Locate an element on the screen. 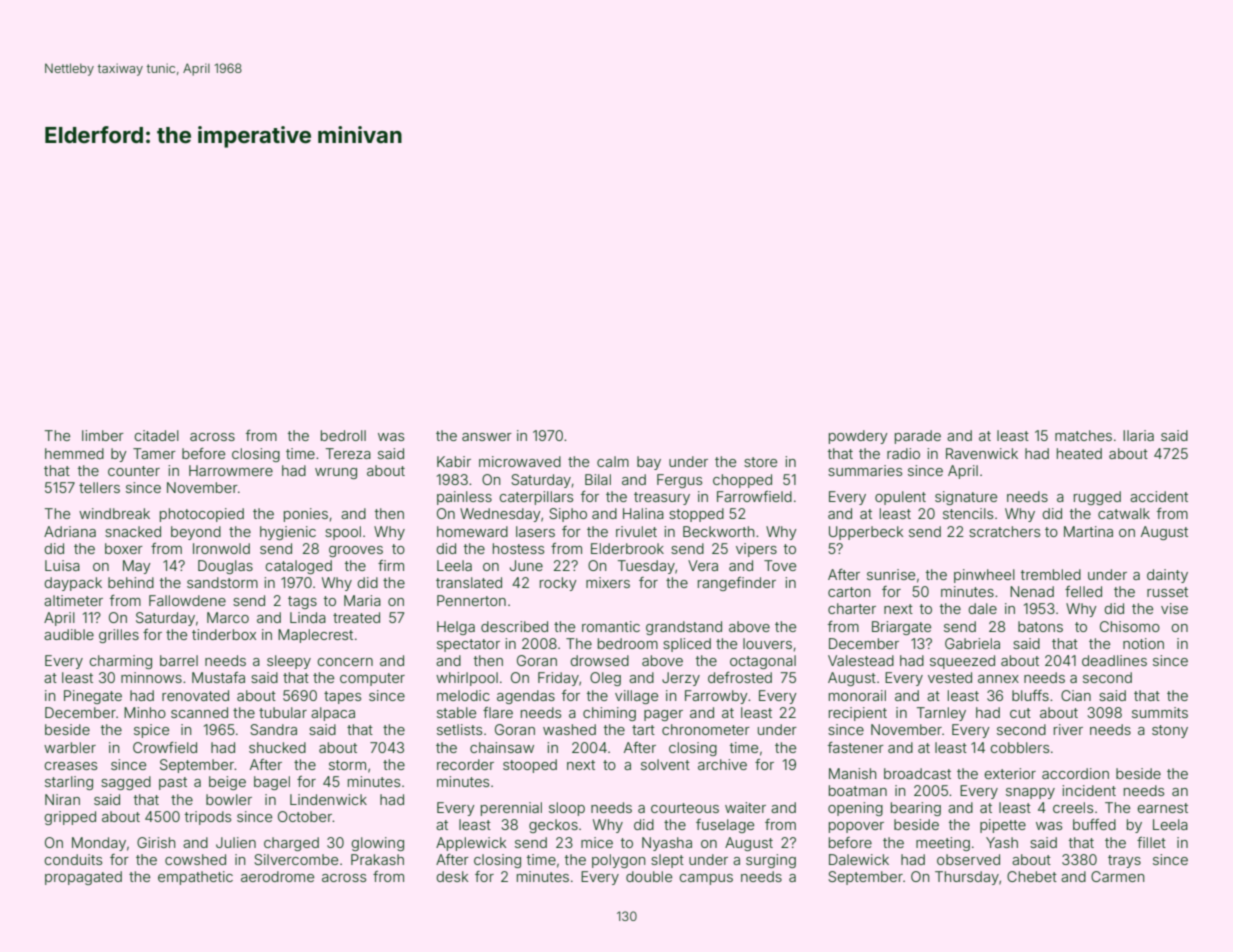  propagated is located at coordinates (83, 878).
